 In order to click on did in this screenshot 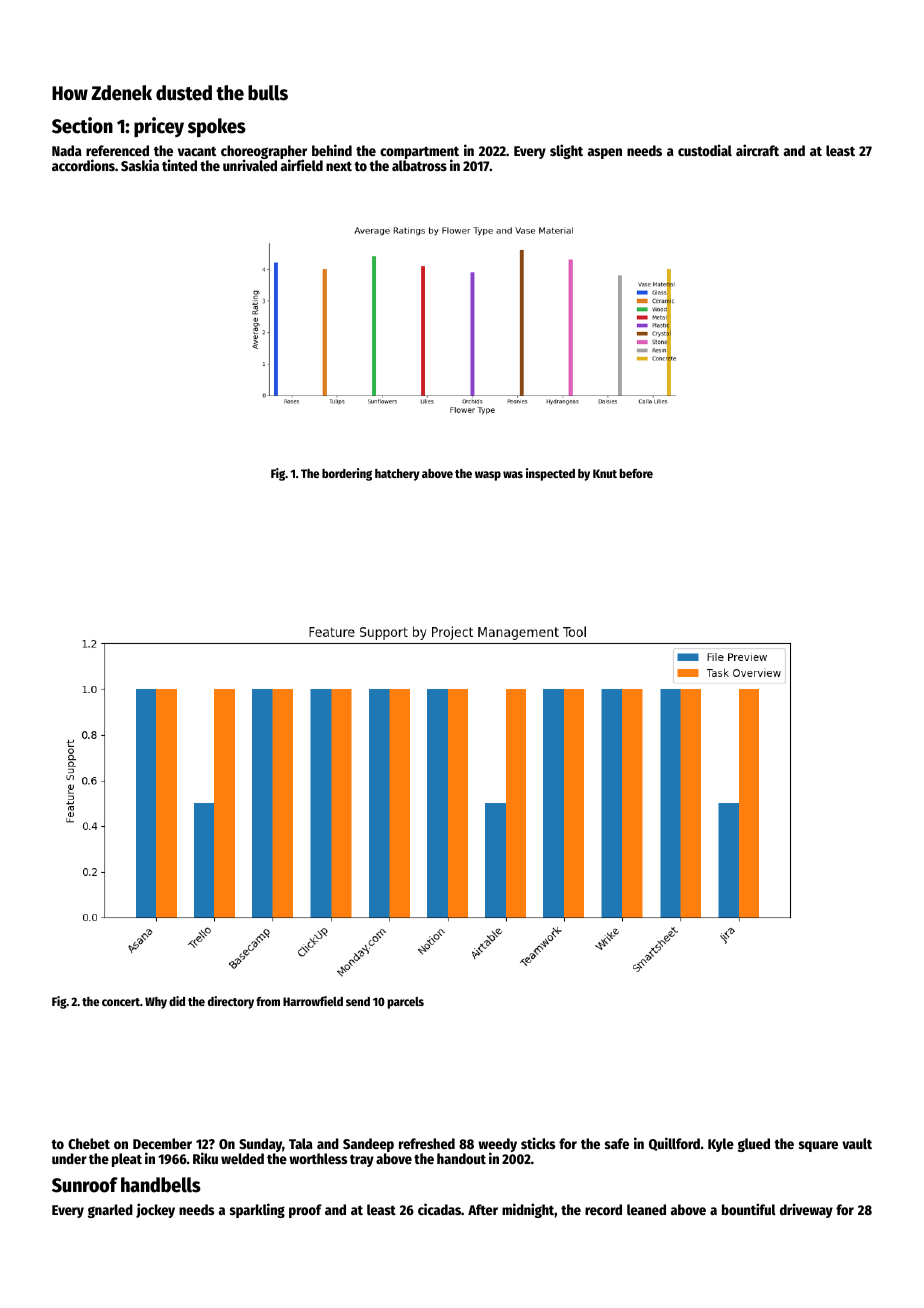, I will do `click(177, 1001)`.
